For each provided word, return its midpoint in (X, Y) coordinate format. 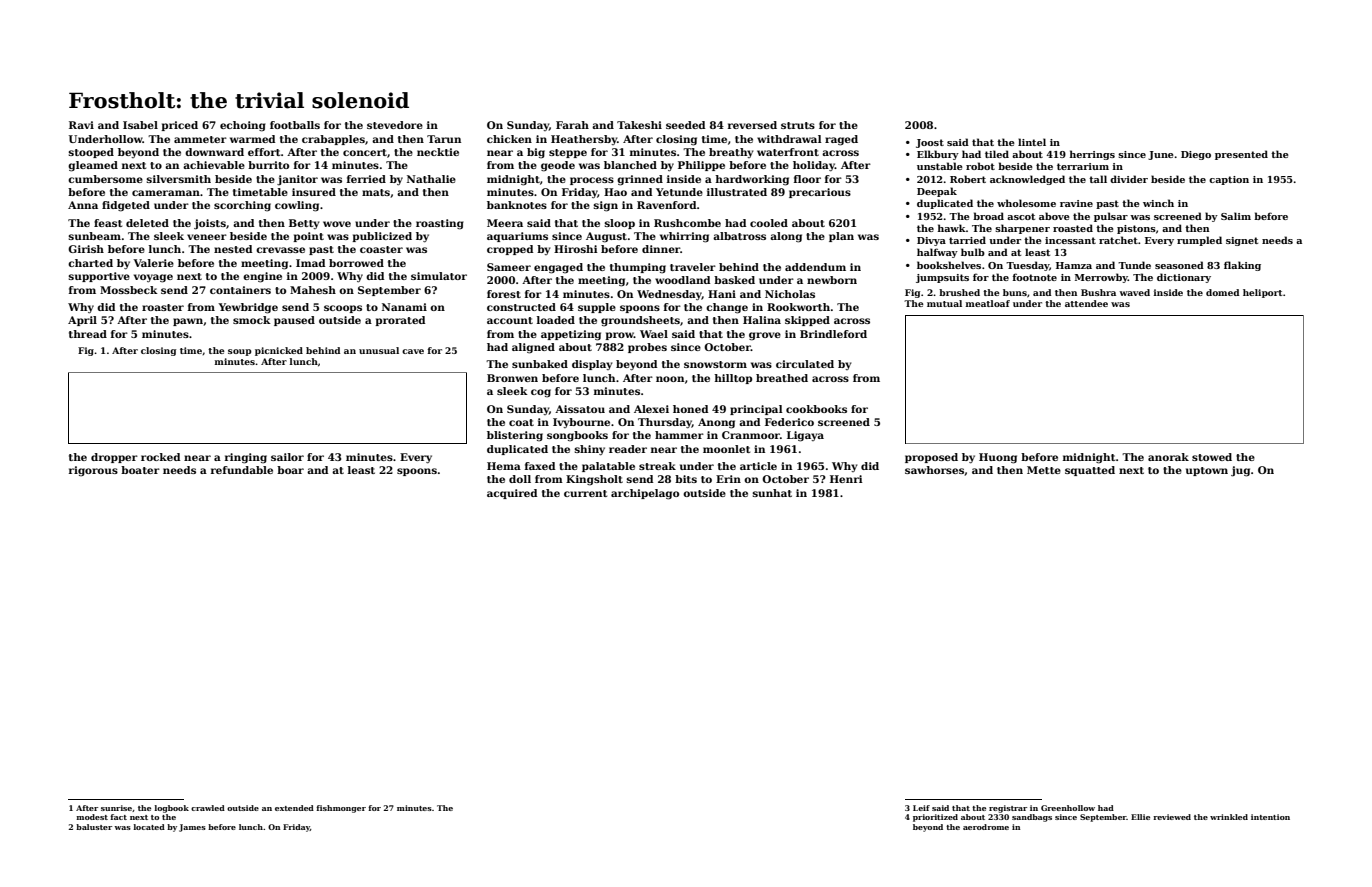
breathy (731, 153)
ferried (366, 179)
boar (290, 470)
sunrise (116, 808)
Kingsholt (594, 480)
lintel (1032, 142)
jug (1240, 471)
